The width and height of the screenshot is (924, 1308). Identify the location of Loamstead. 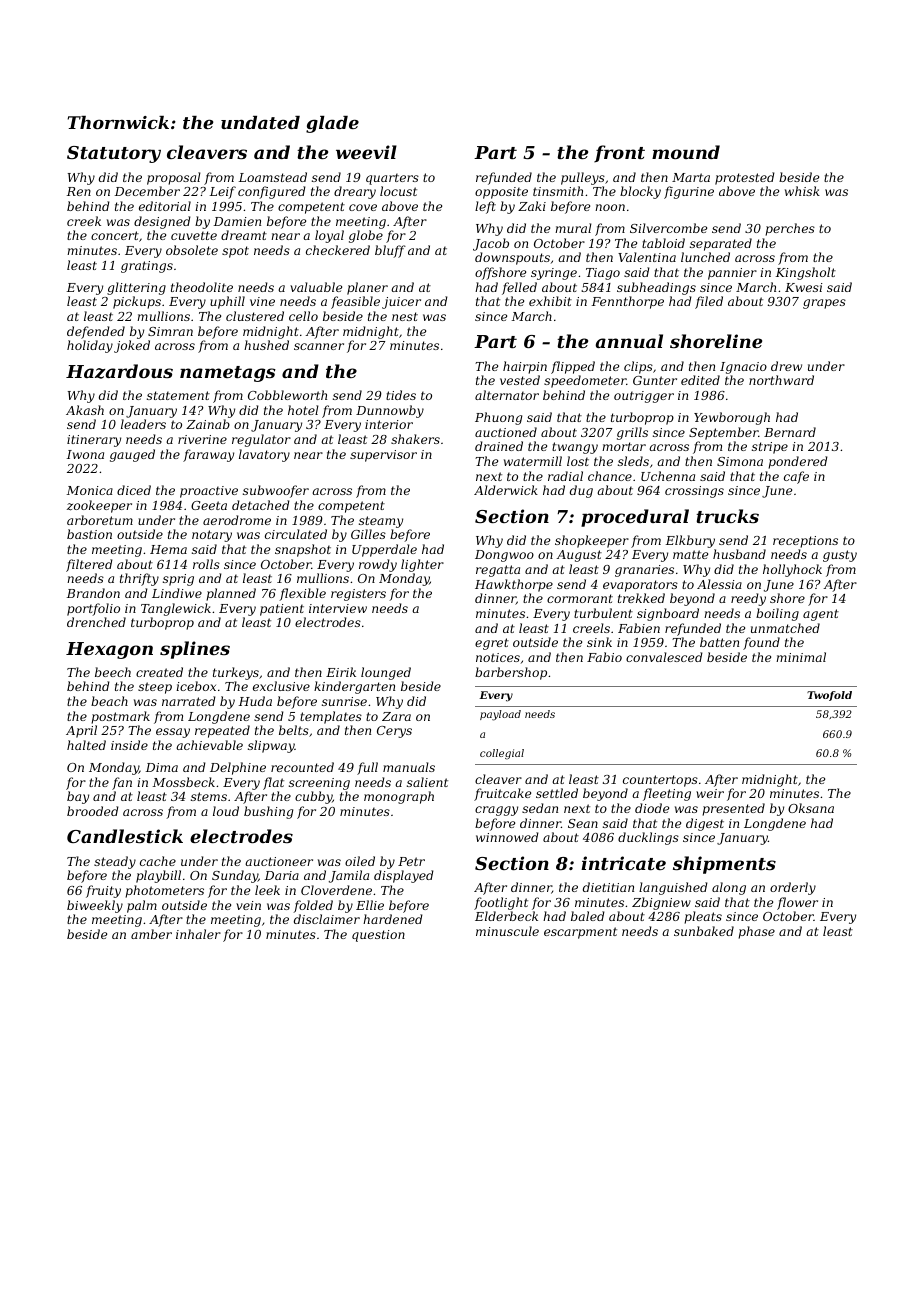
(273, 177).
